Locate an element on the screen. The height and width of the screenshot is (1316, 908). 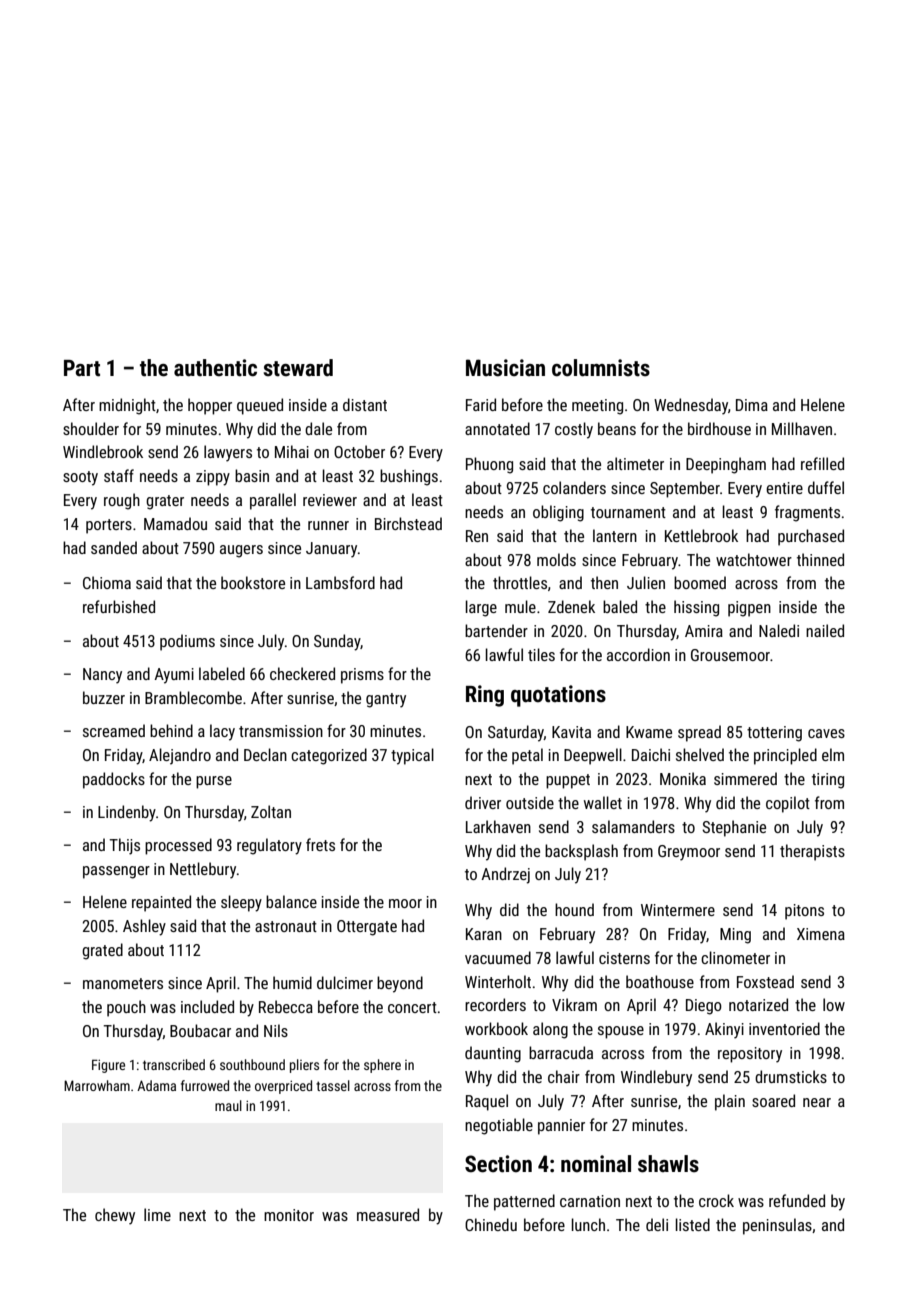
Birchstead is located at coordinates (408, 523).
